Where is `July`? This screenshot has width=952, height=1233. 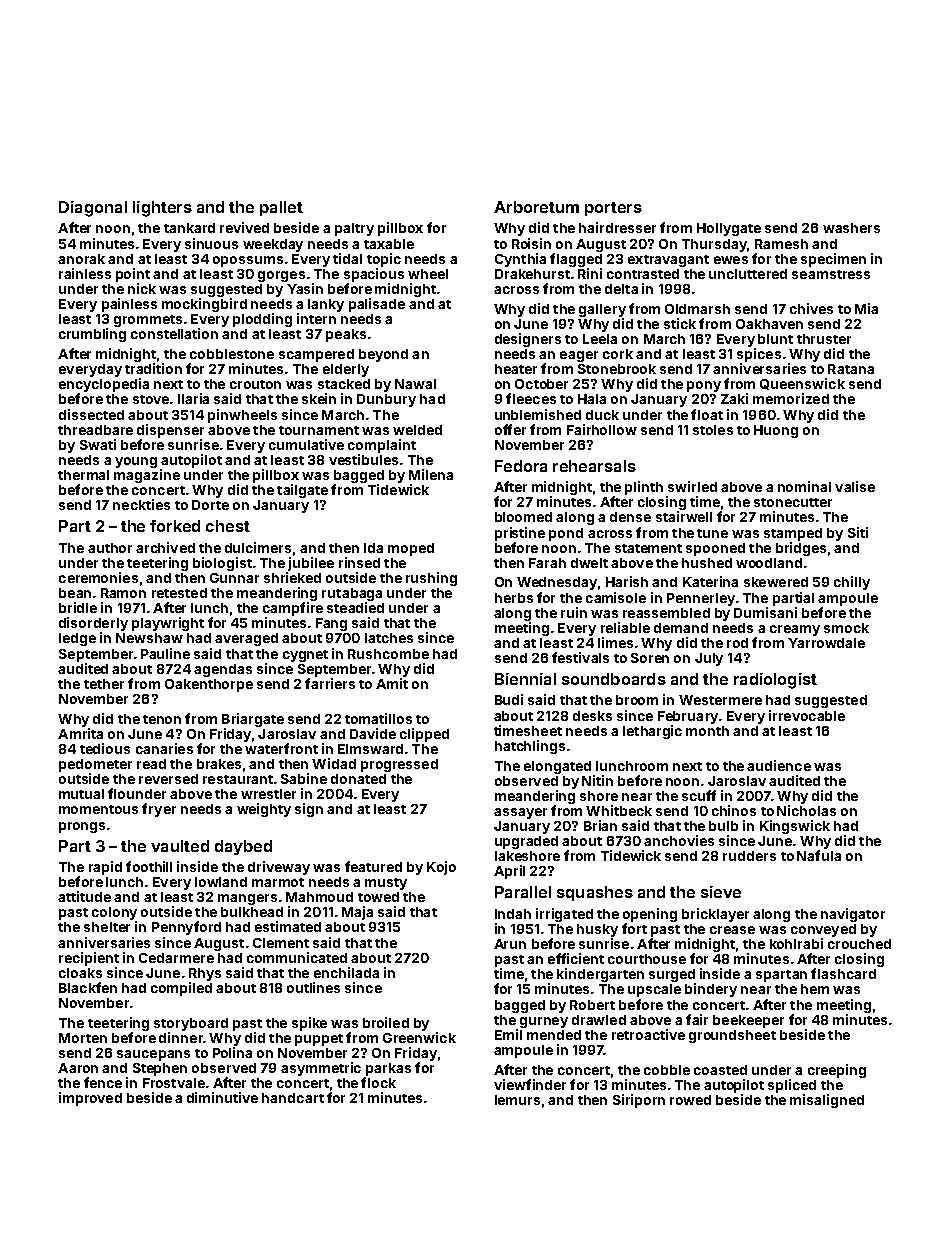 July is located at coordinates (709, 659).
